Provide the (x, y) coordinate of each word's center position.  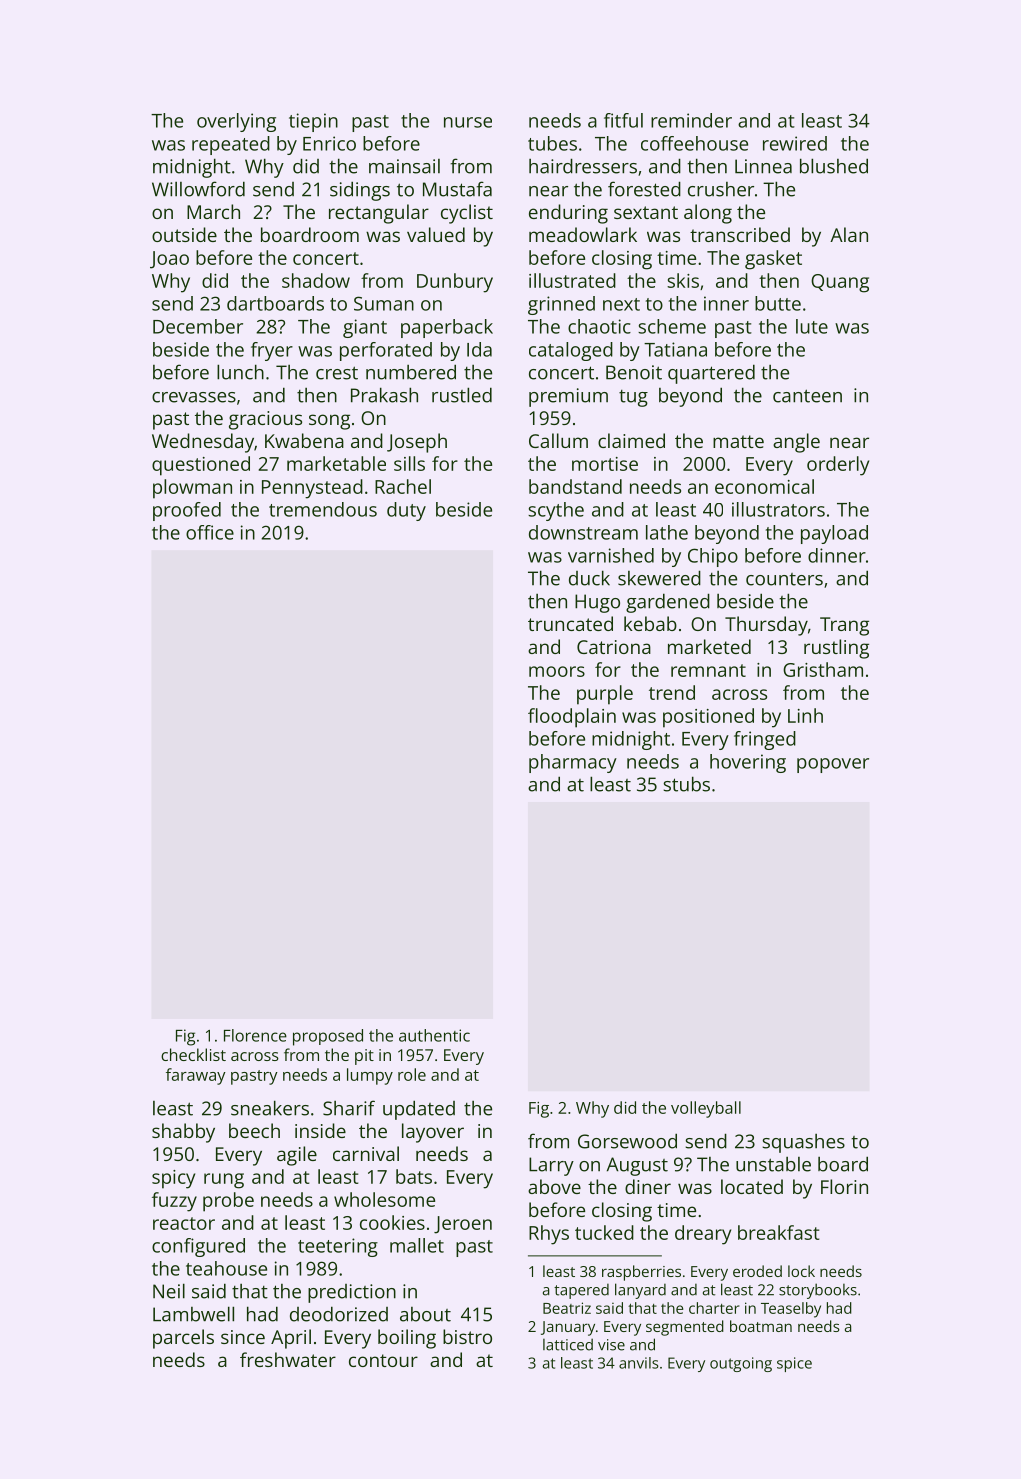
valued (436, 234)
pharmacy (573, 763)
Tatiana (675, 349)
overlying (236, 122)
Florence (255, 1035)
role (412, 1074)
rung (224, 1181)
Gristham (823, 669)
